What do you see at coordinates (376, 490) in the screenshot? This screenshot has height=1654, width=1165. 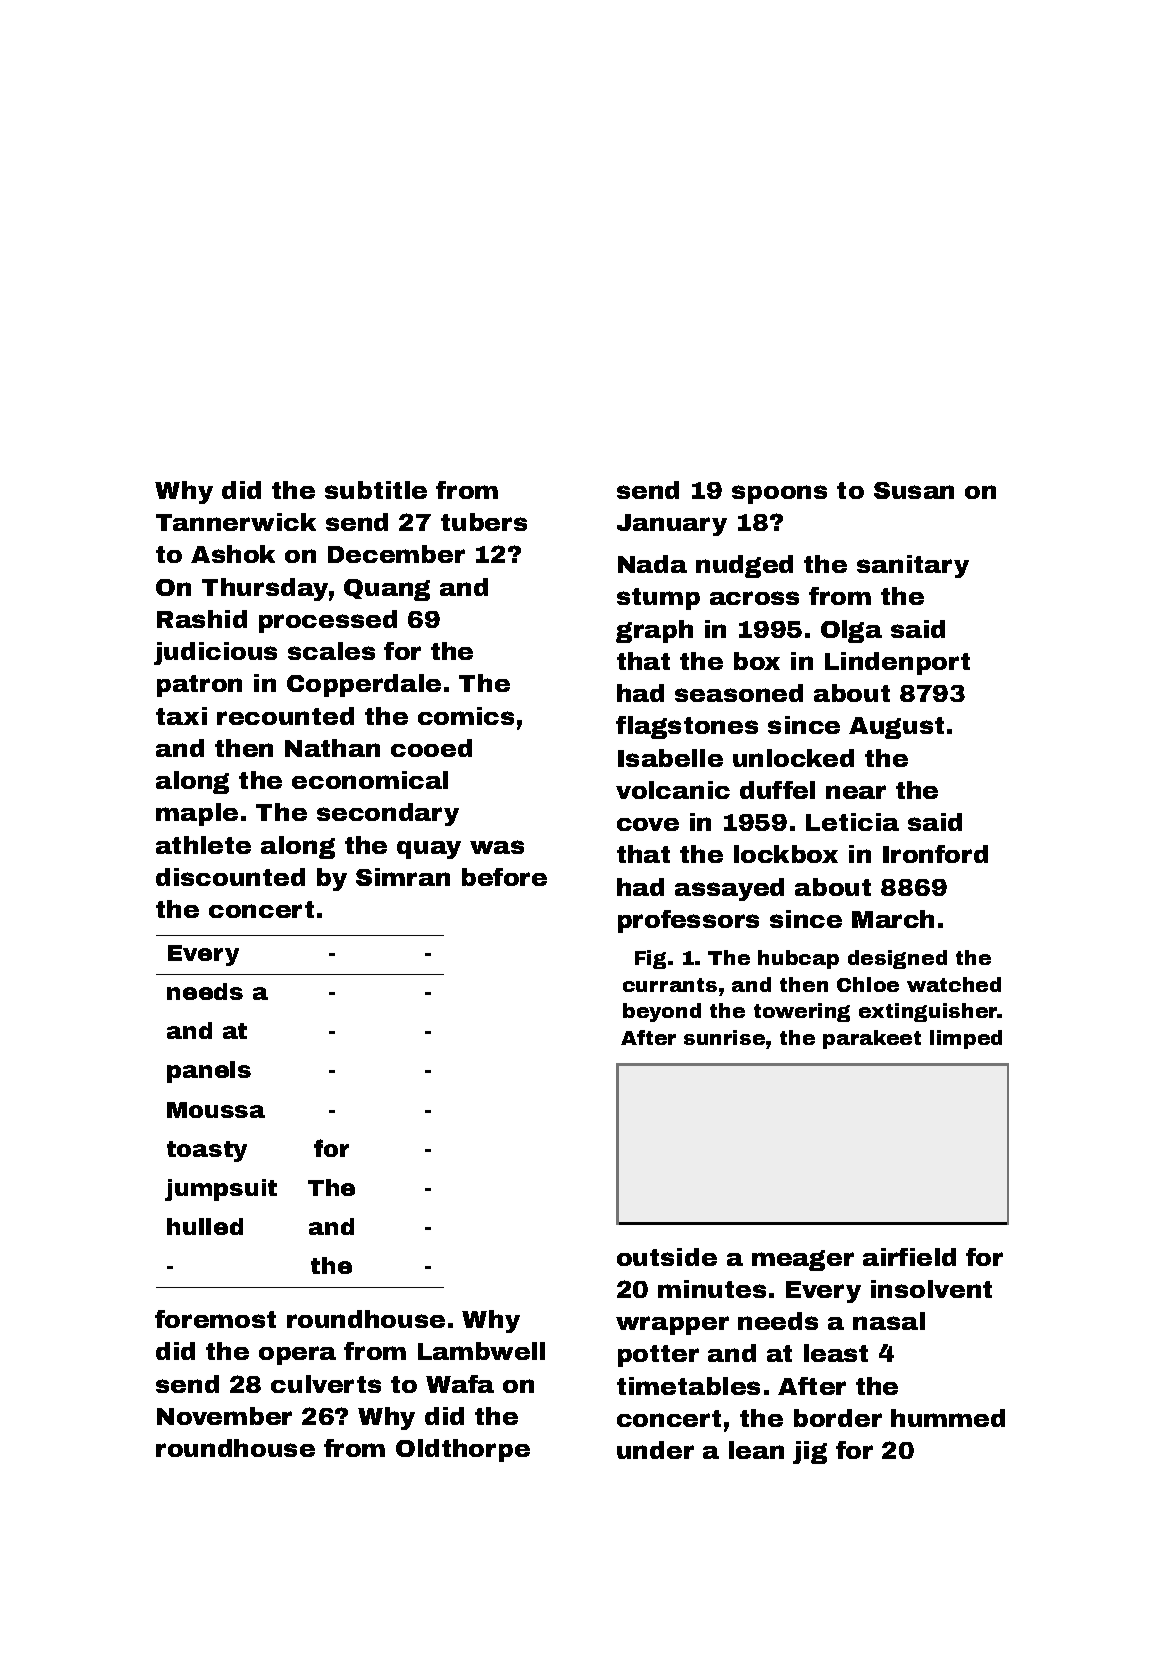 I see `subtitle` at bounding box center [376, 490].
